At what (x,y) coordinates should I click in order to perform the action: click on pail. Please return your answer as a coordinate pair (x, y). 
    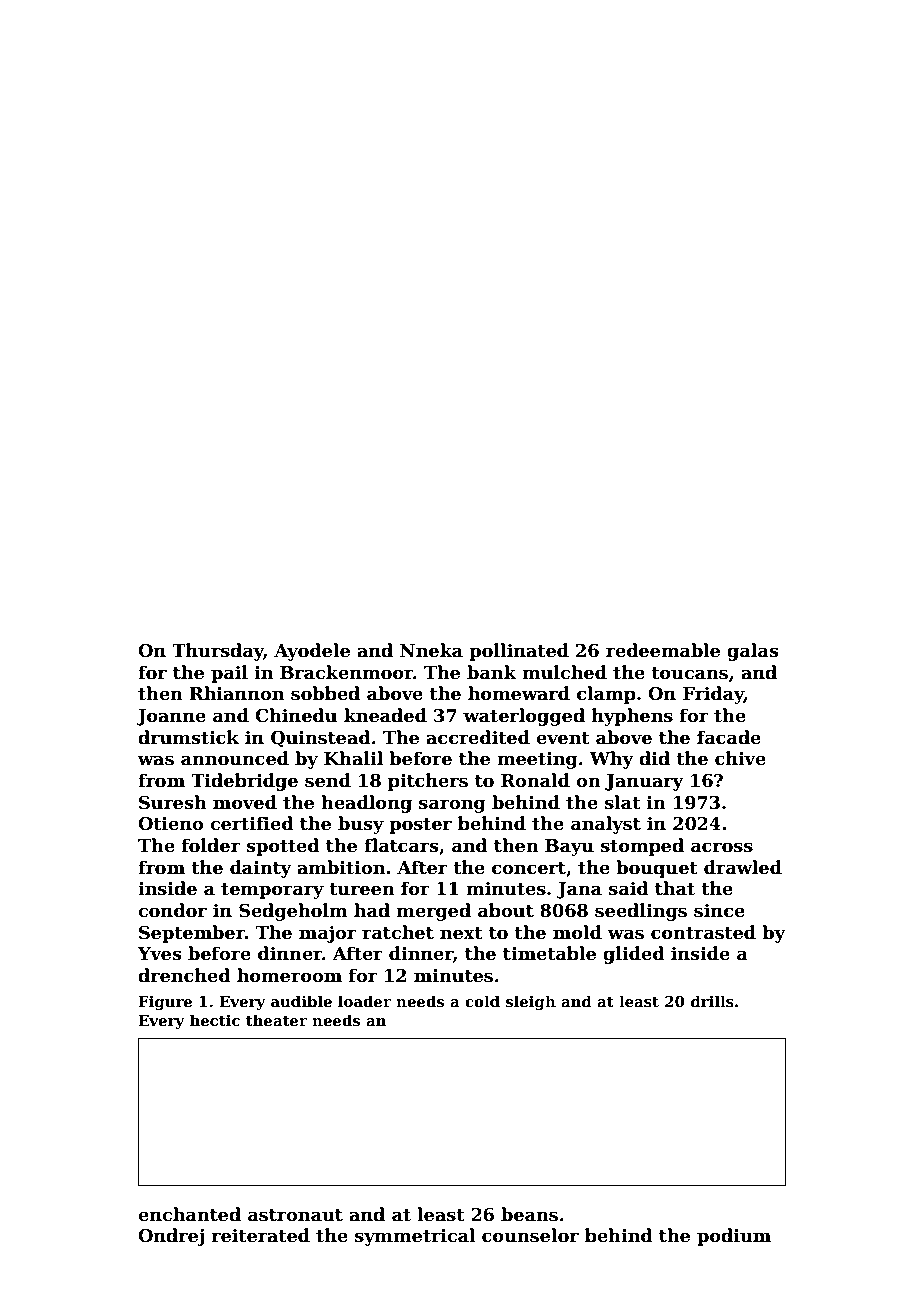
    Looking at the image, I should click on (229, 674).
